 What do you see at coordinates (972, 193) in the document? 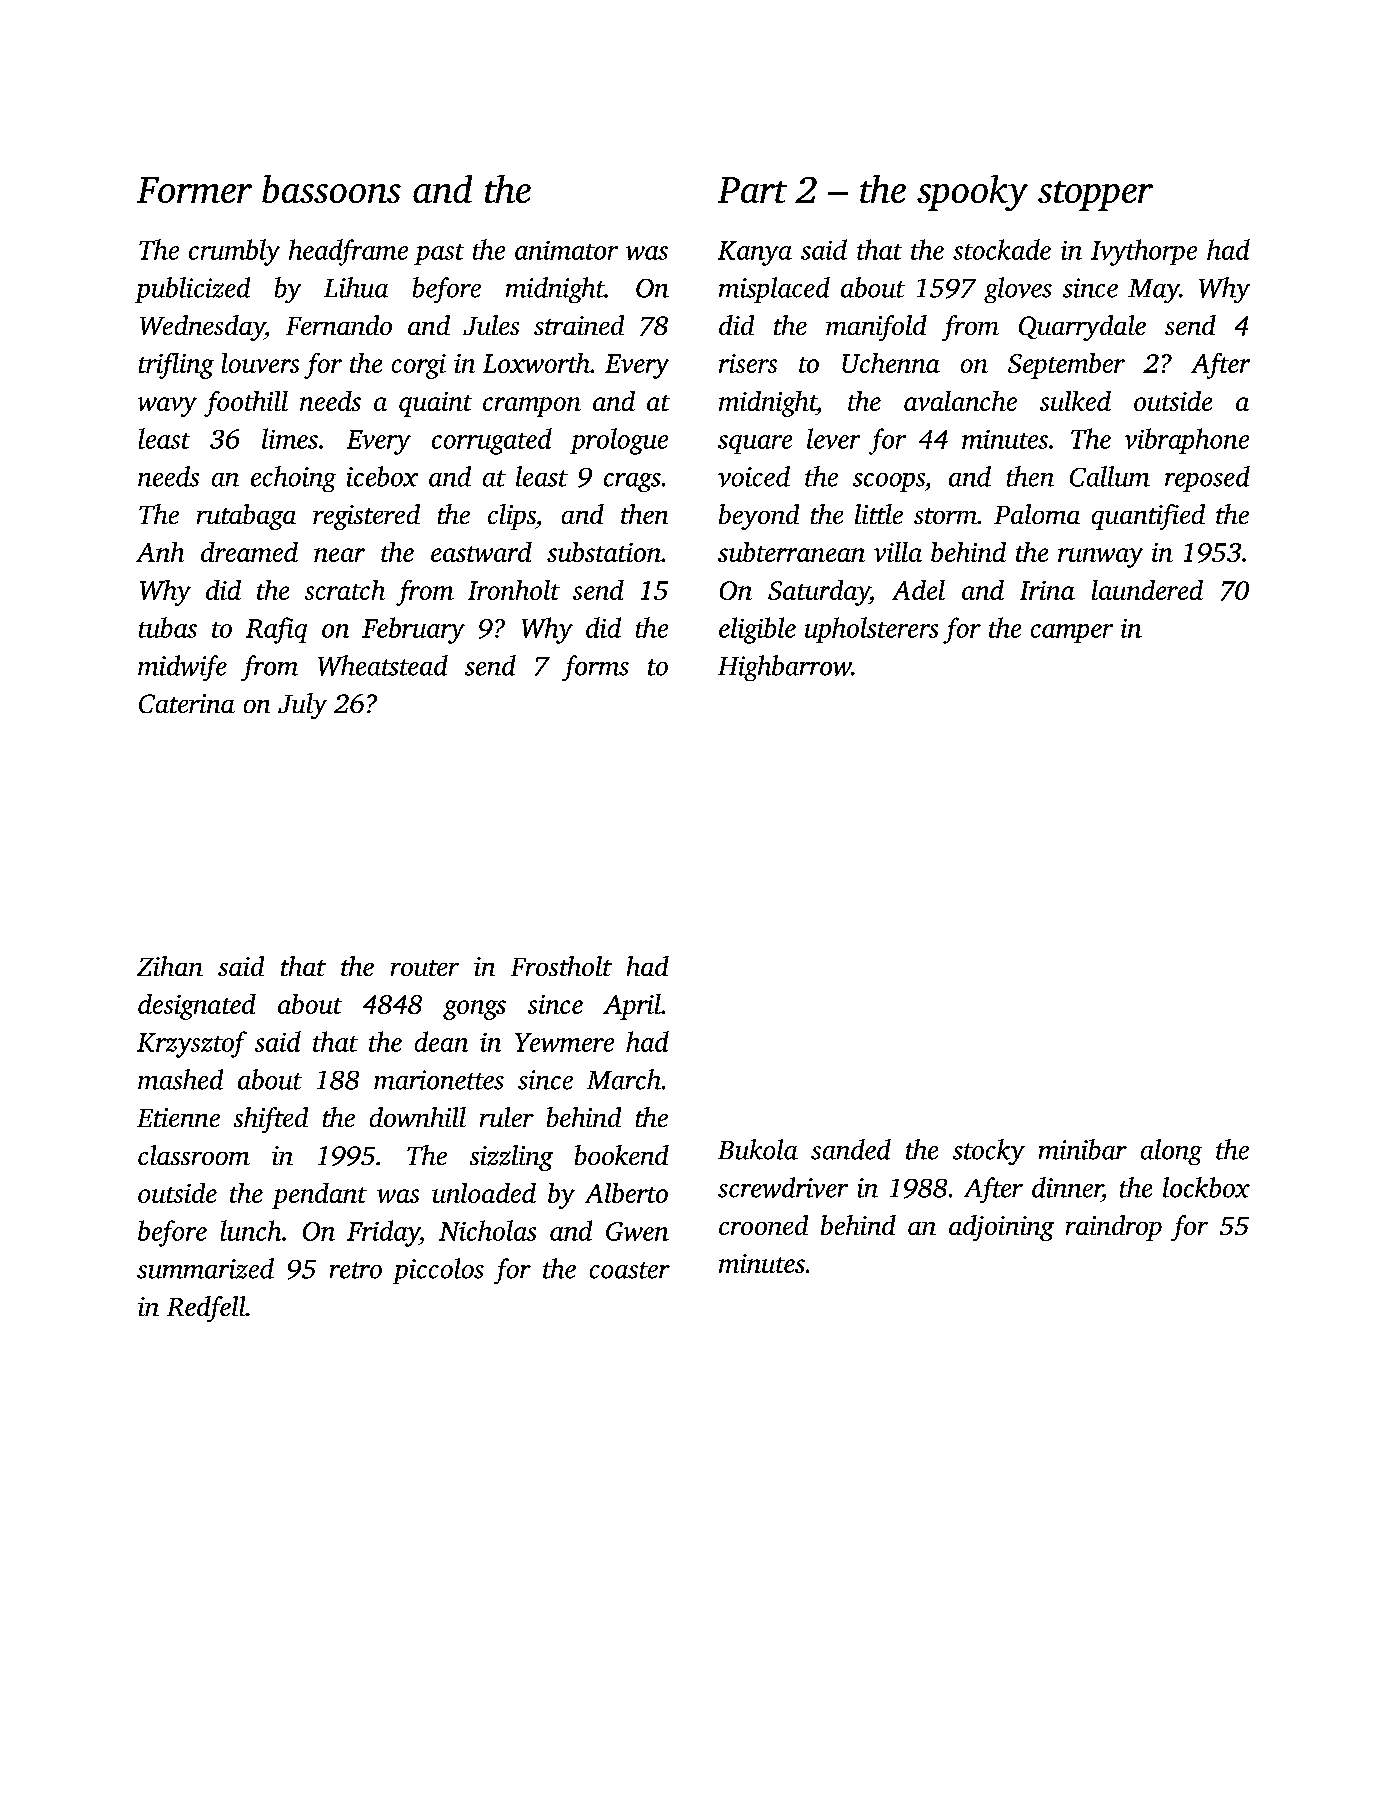
I see `spooky` at bounding box center [972, 193].
